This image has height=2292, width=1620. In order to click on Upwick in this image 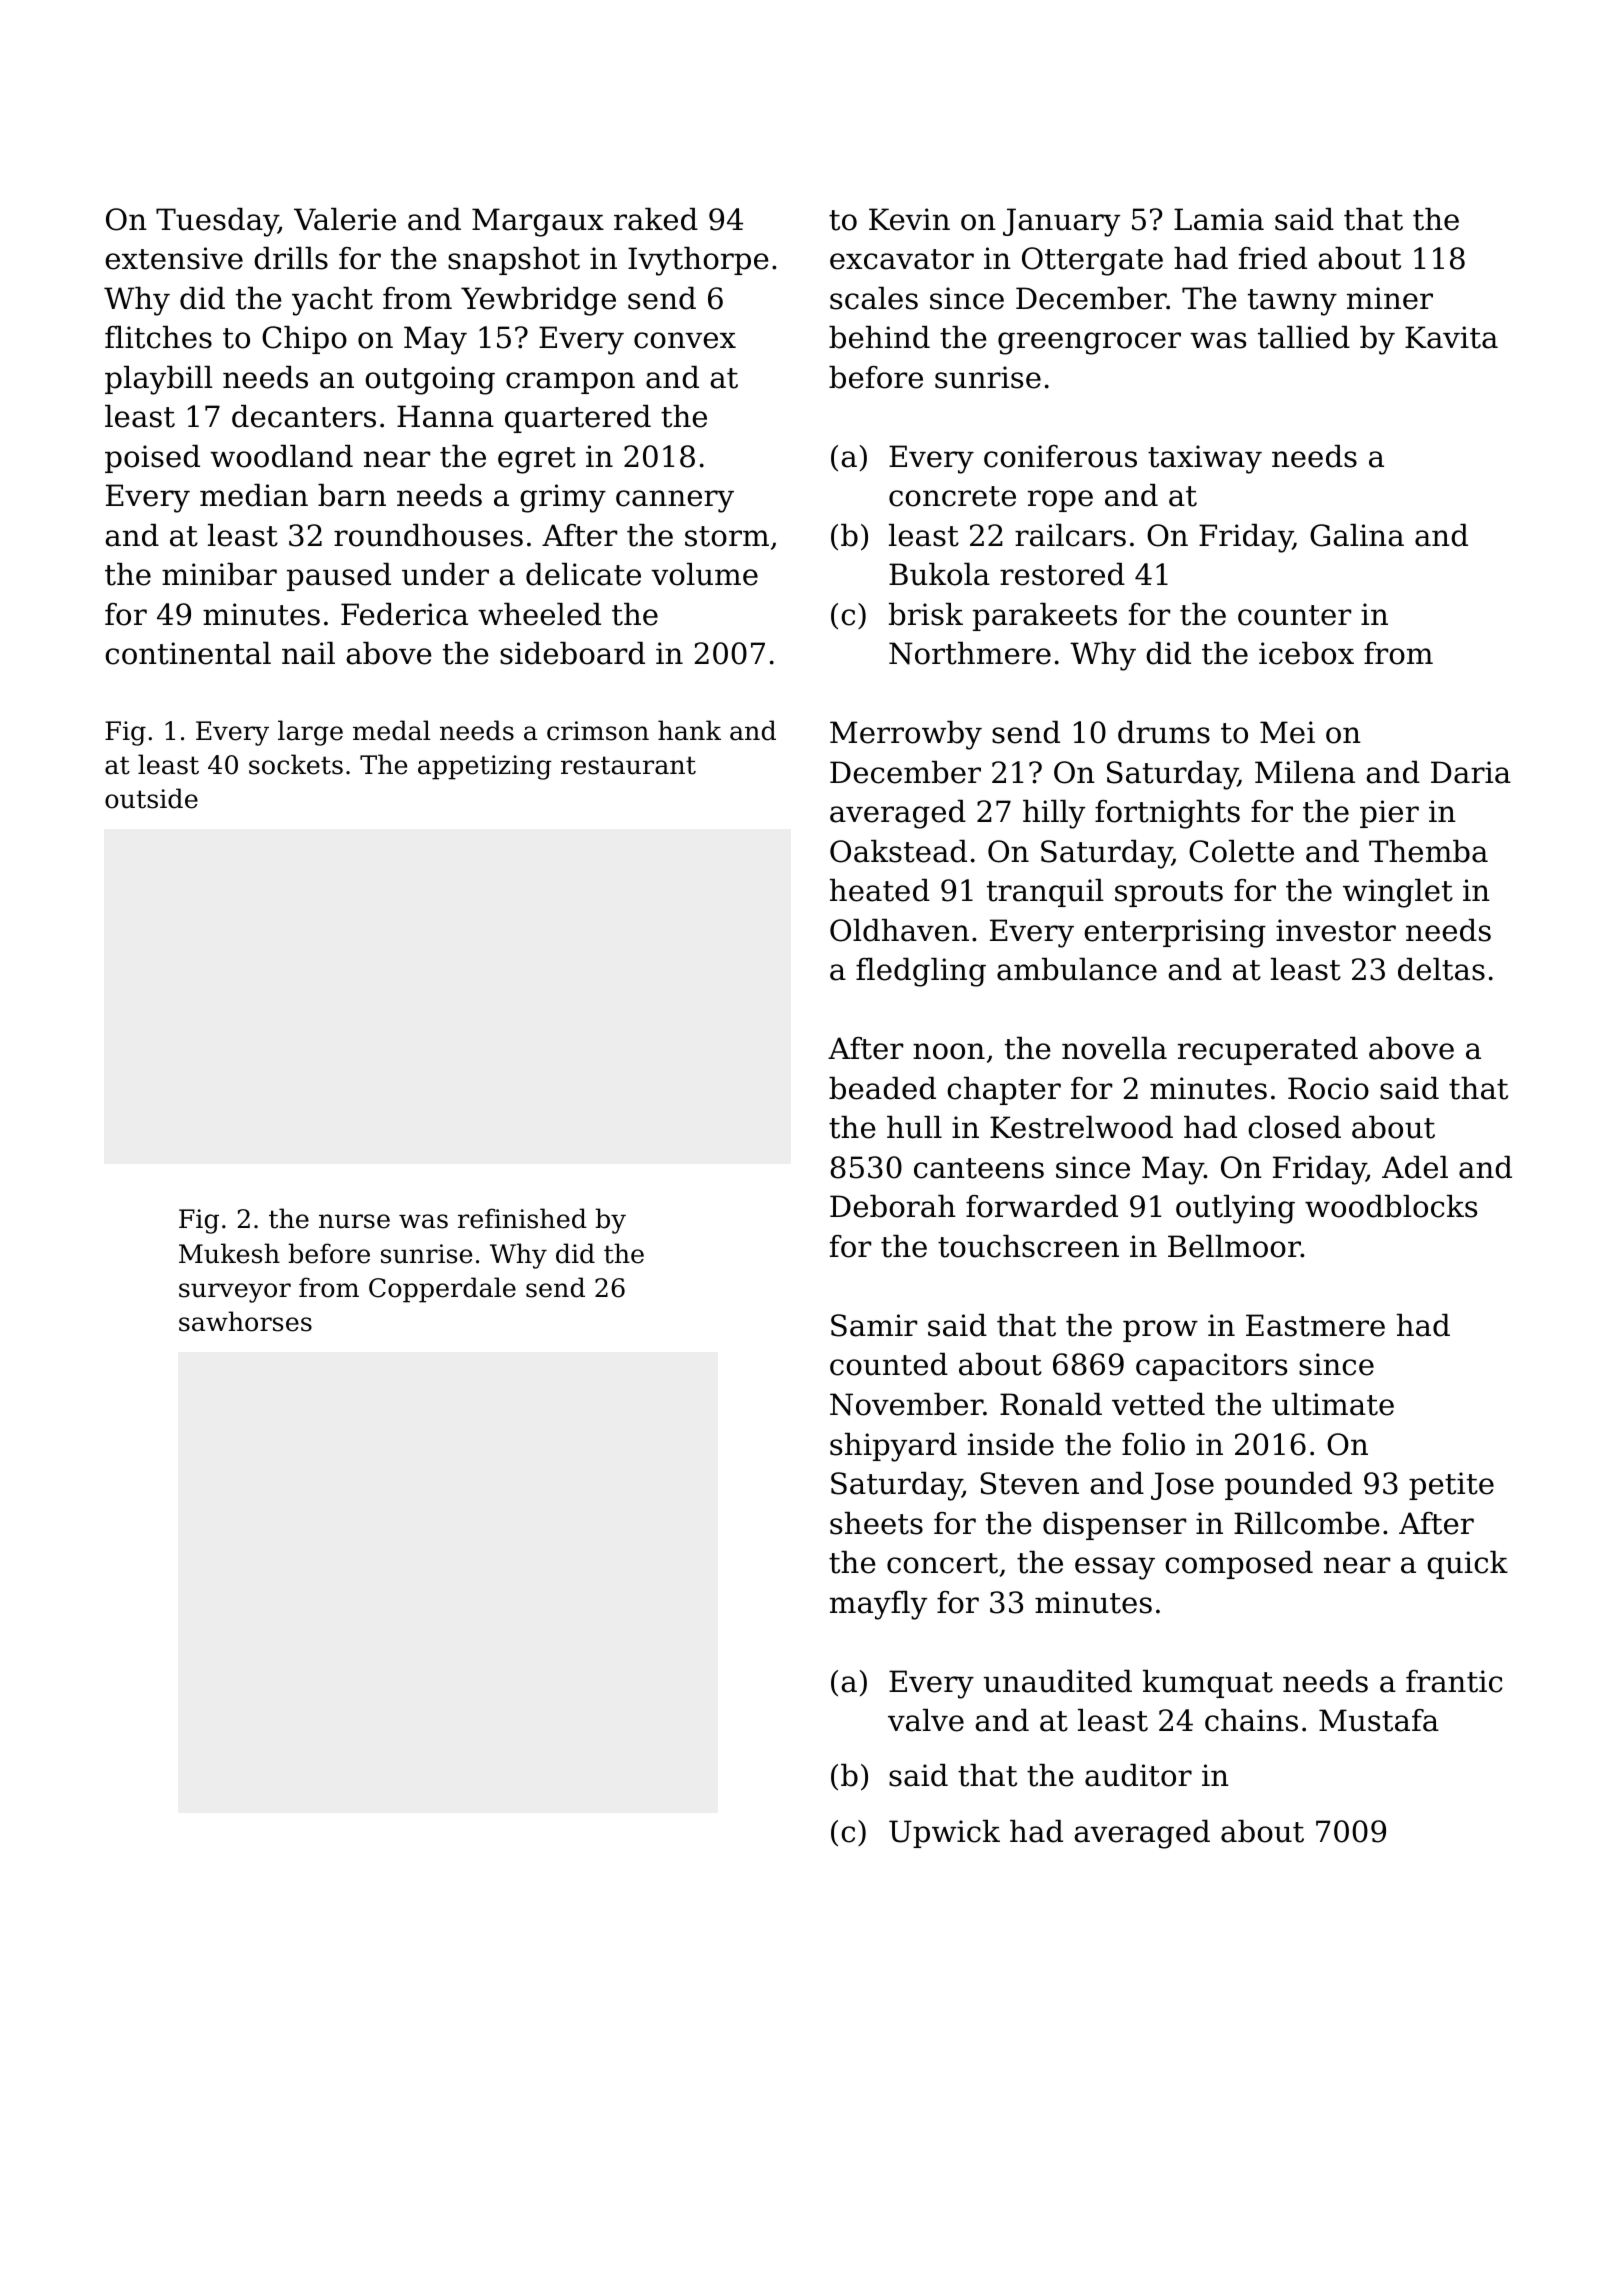, I will do `click(944, 1834)`.
